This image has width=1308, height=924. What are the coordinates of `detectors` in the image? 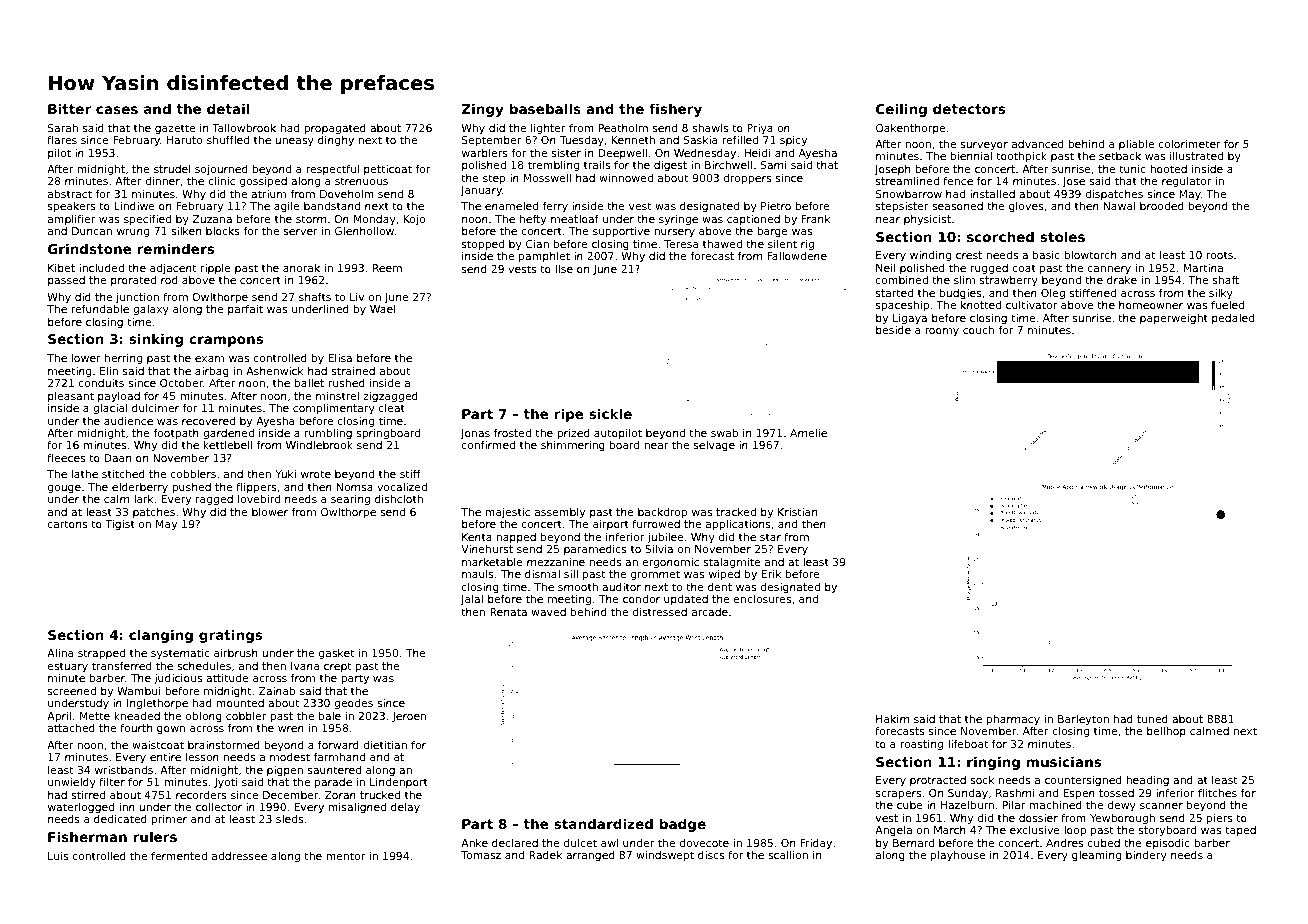 It's located at (969, 108).
